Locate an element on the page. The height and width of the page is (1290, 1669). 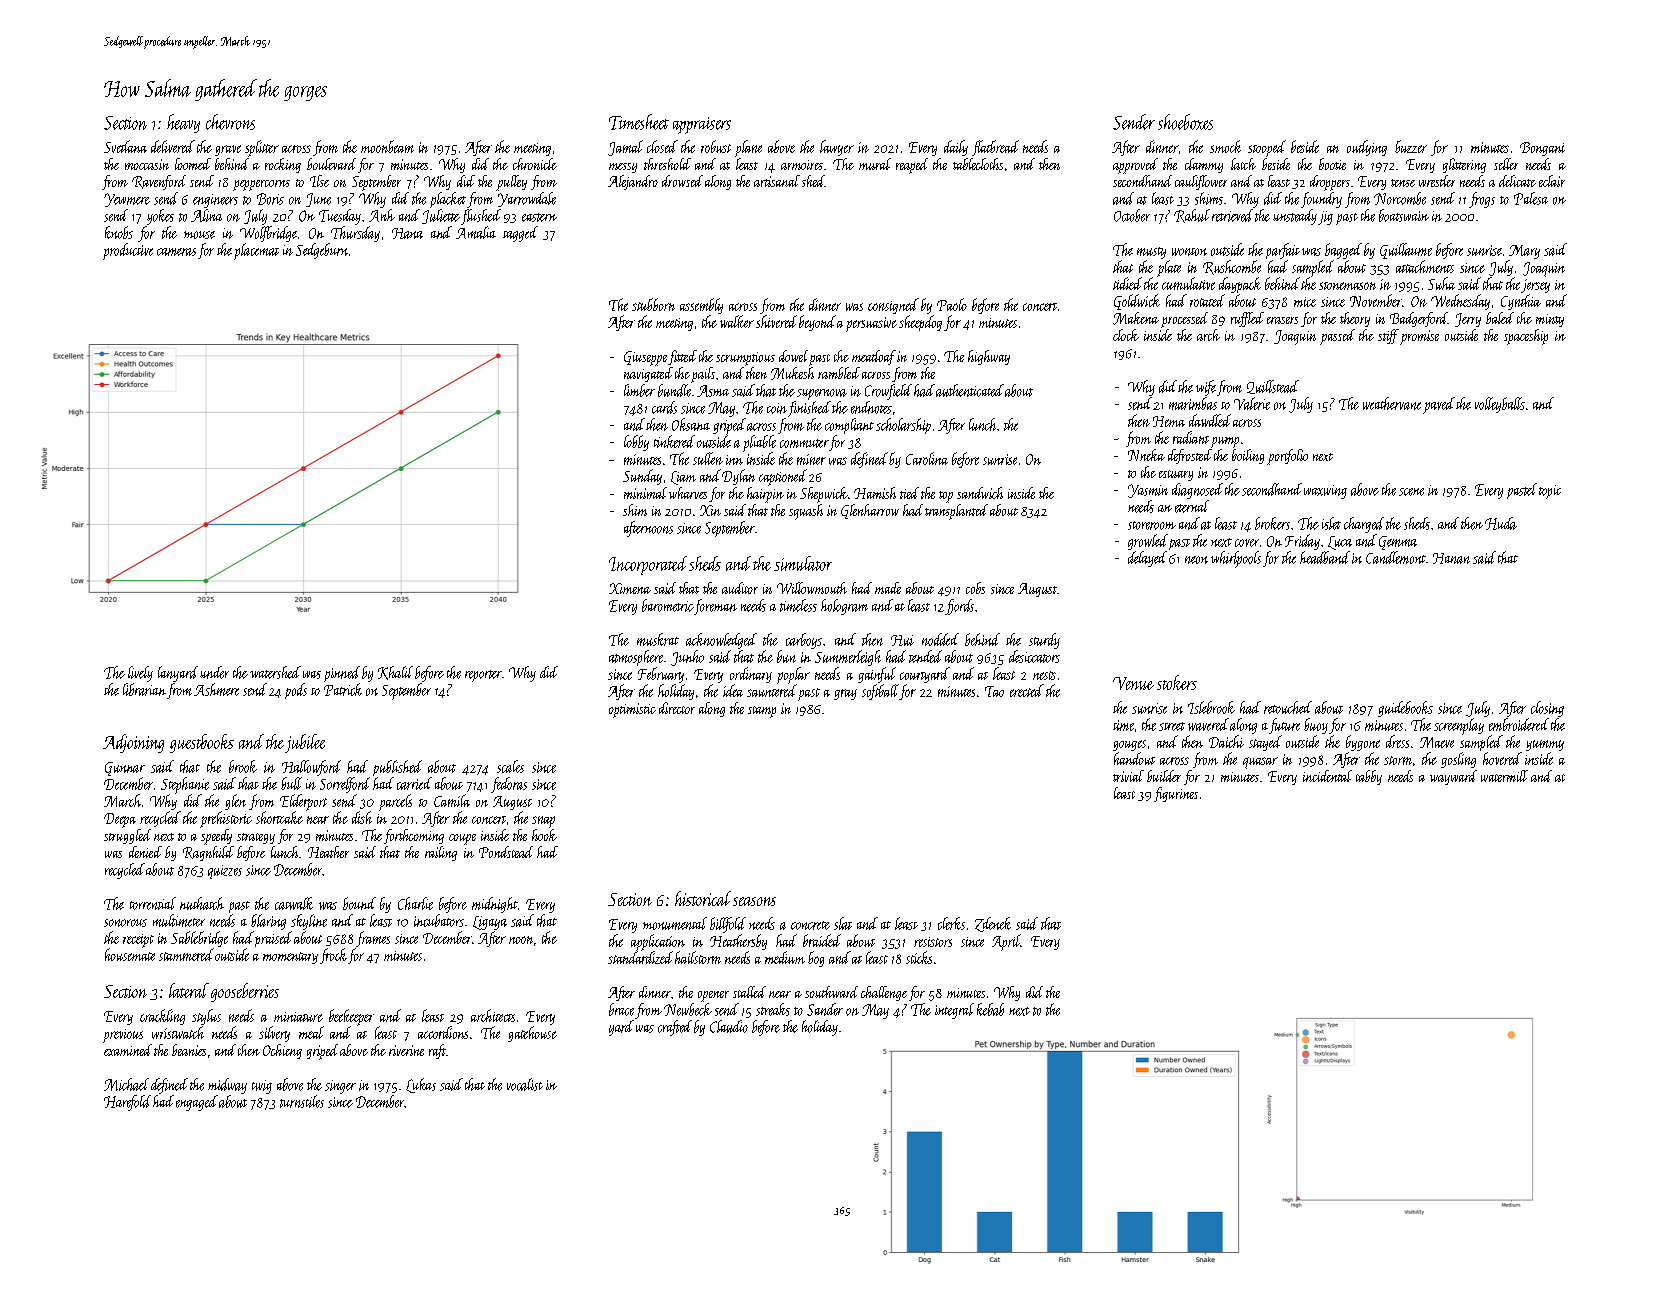
approved is located at coordinates (1135, 166).
